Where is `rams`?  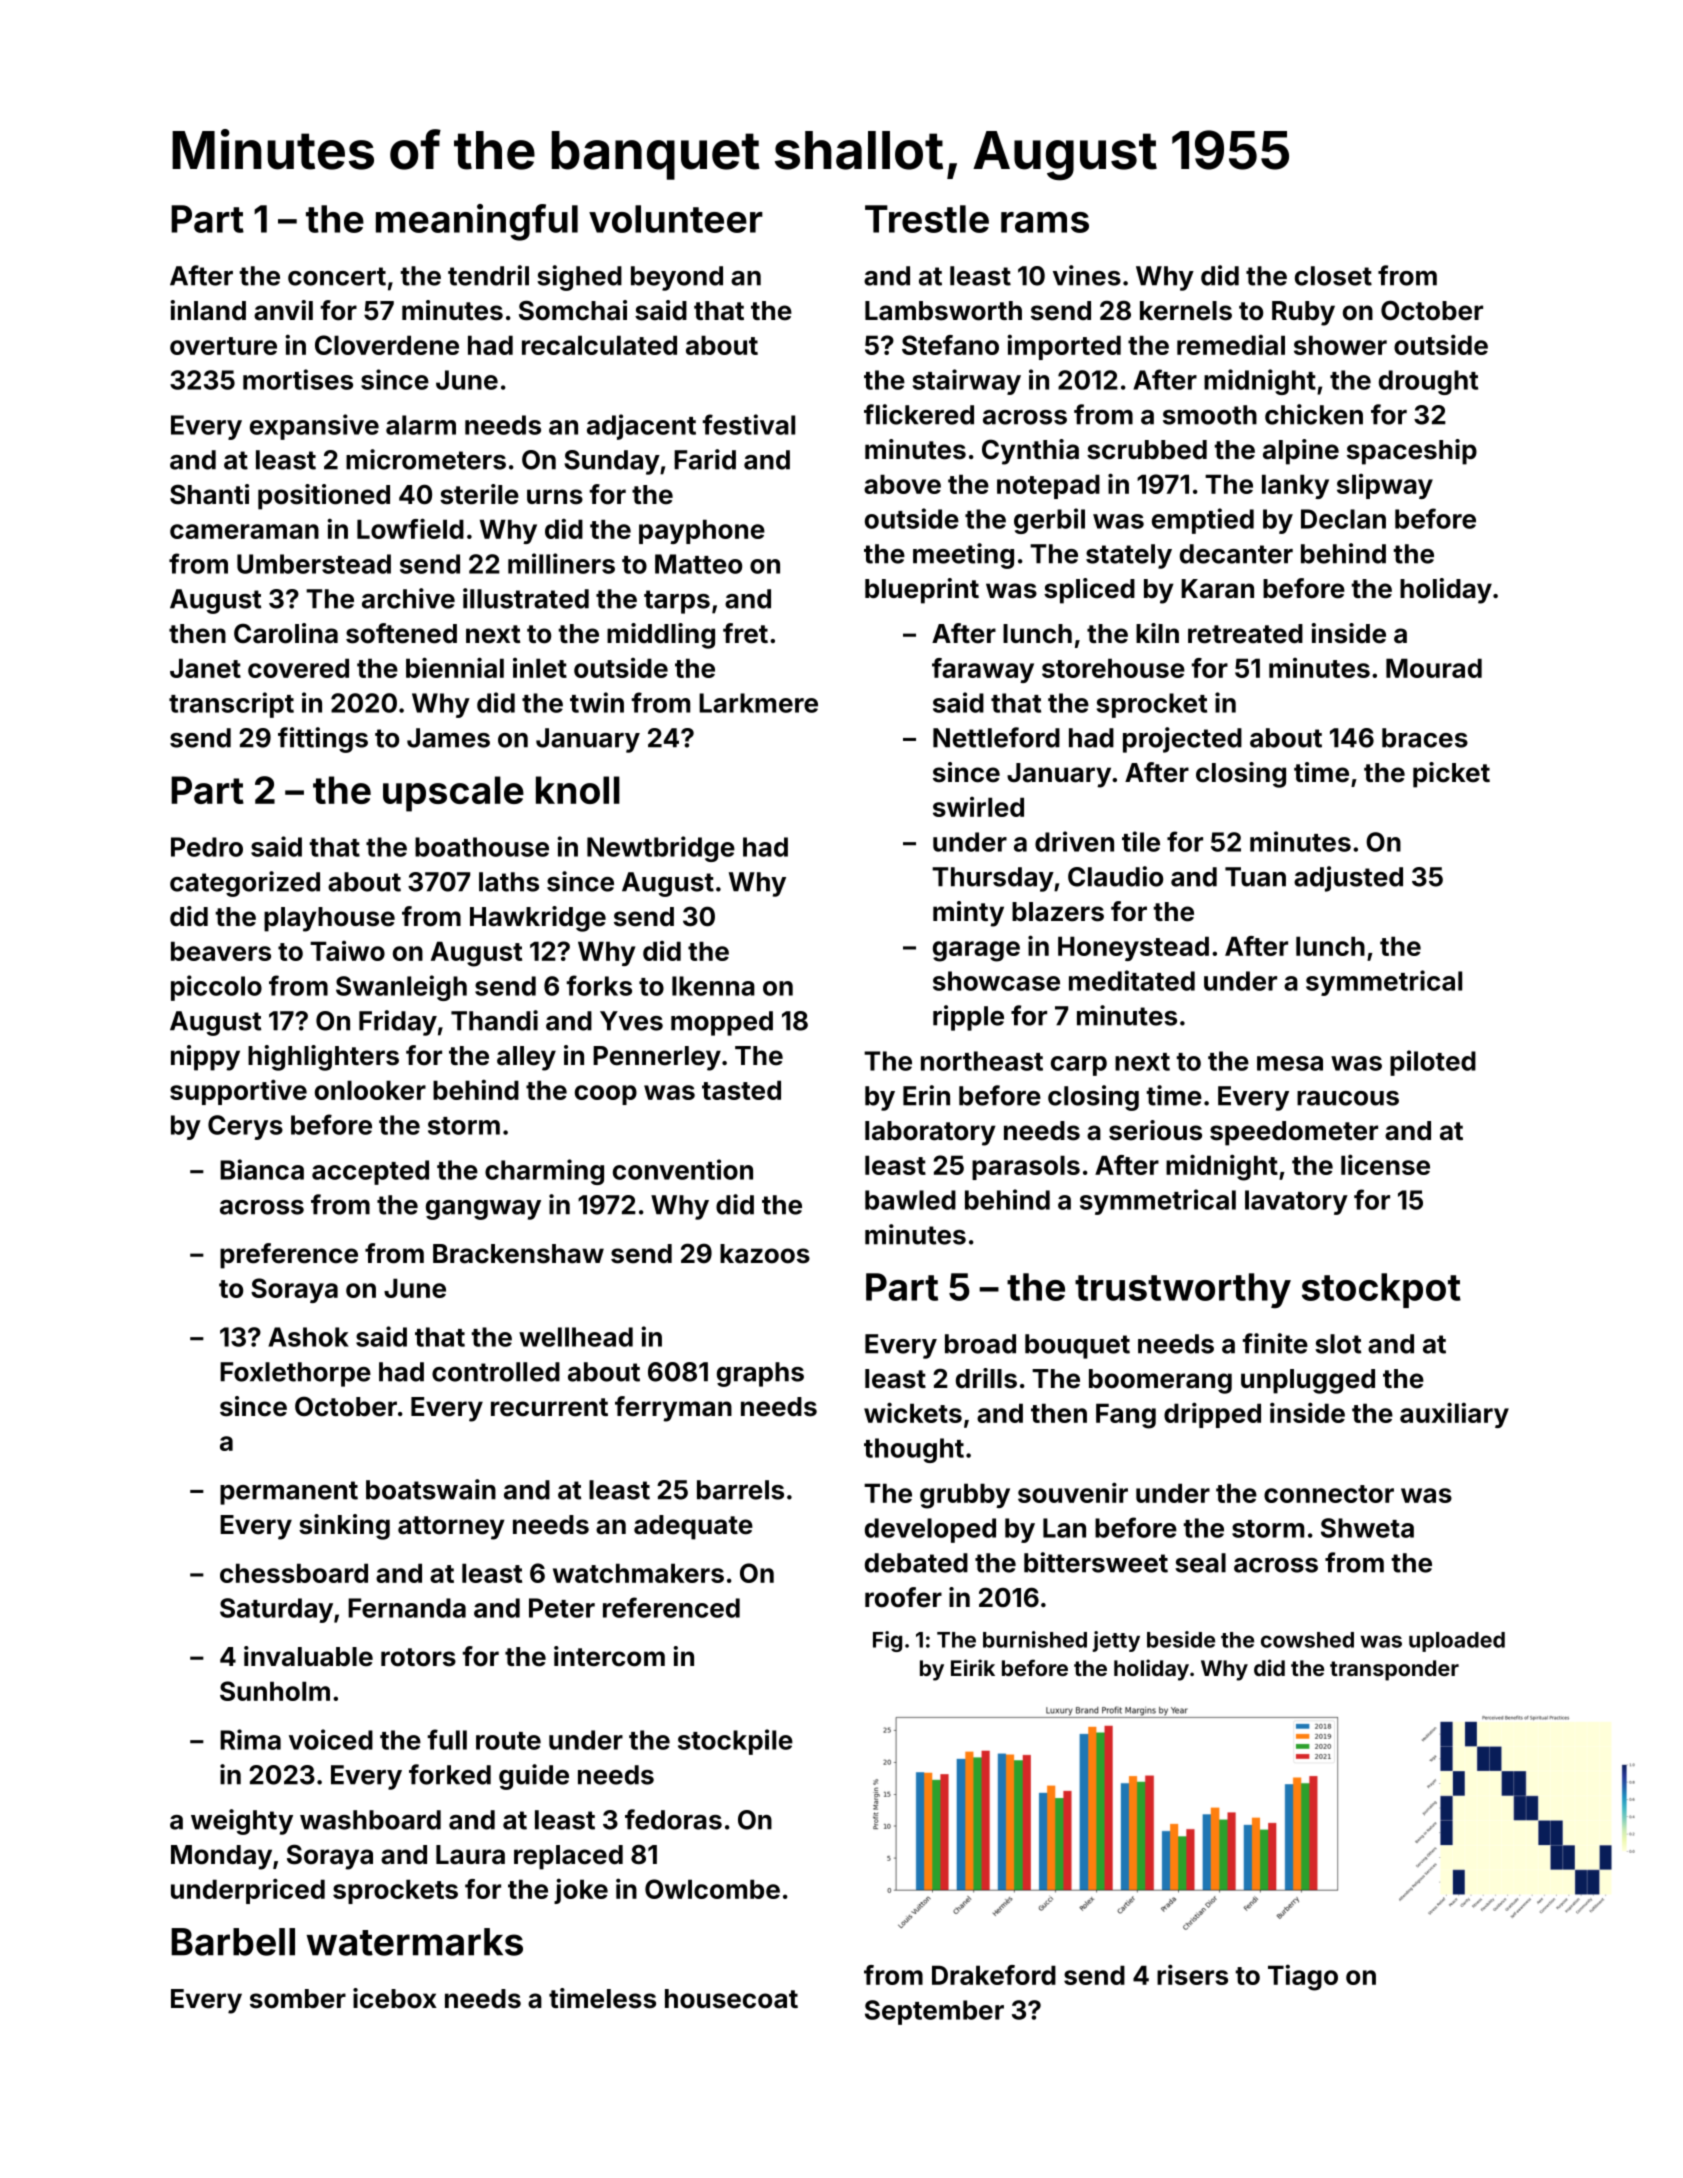 rams is located at coordinates (1045, 222).
